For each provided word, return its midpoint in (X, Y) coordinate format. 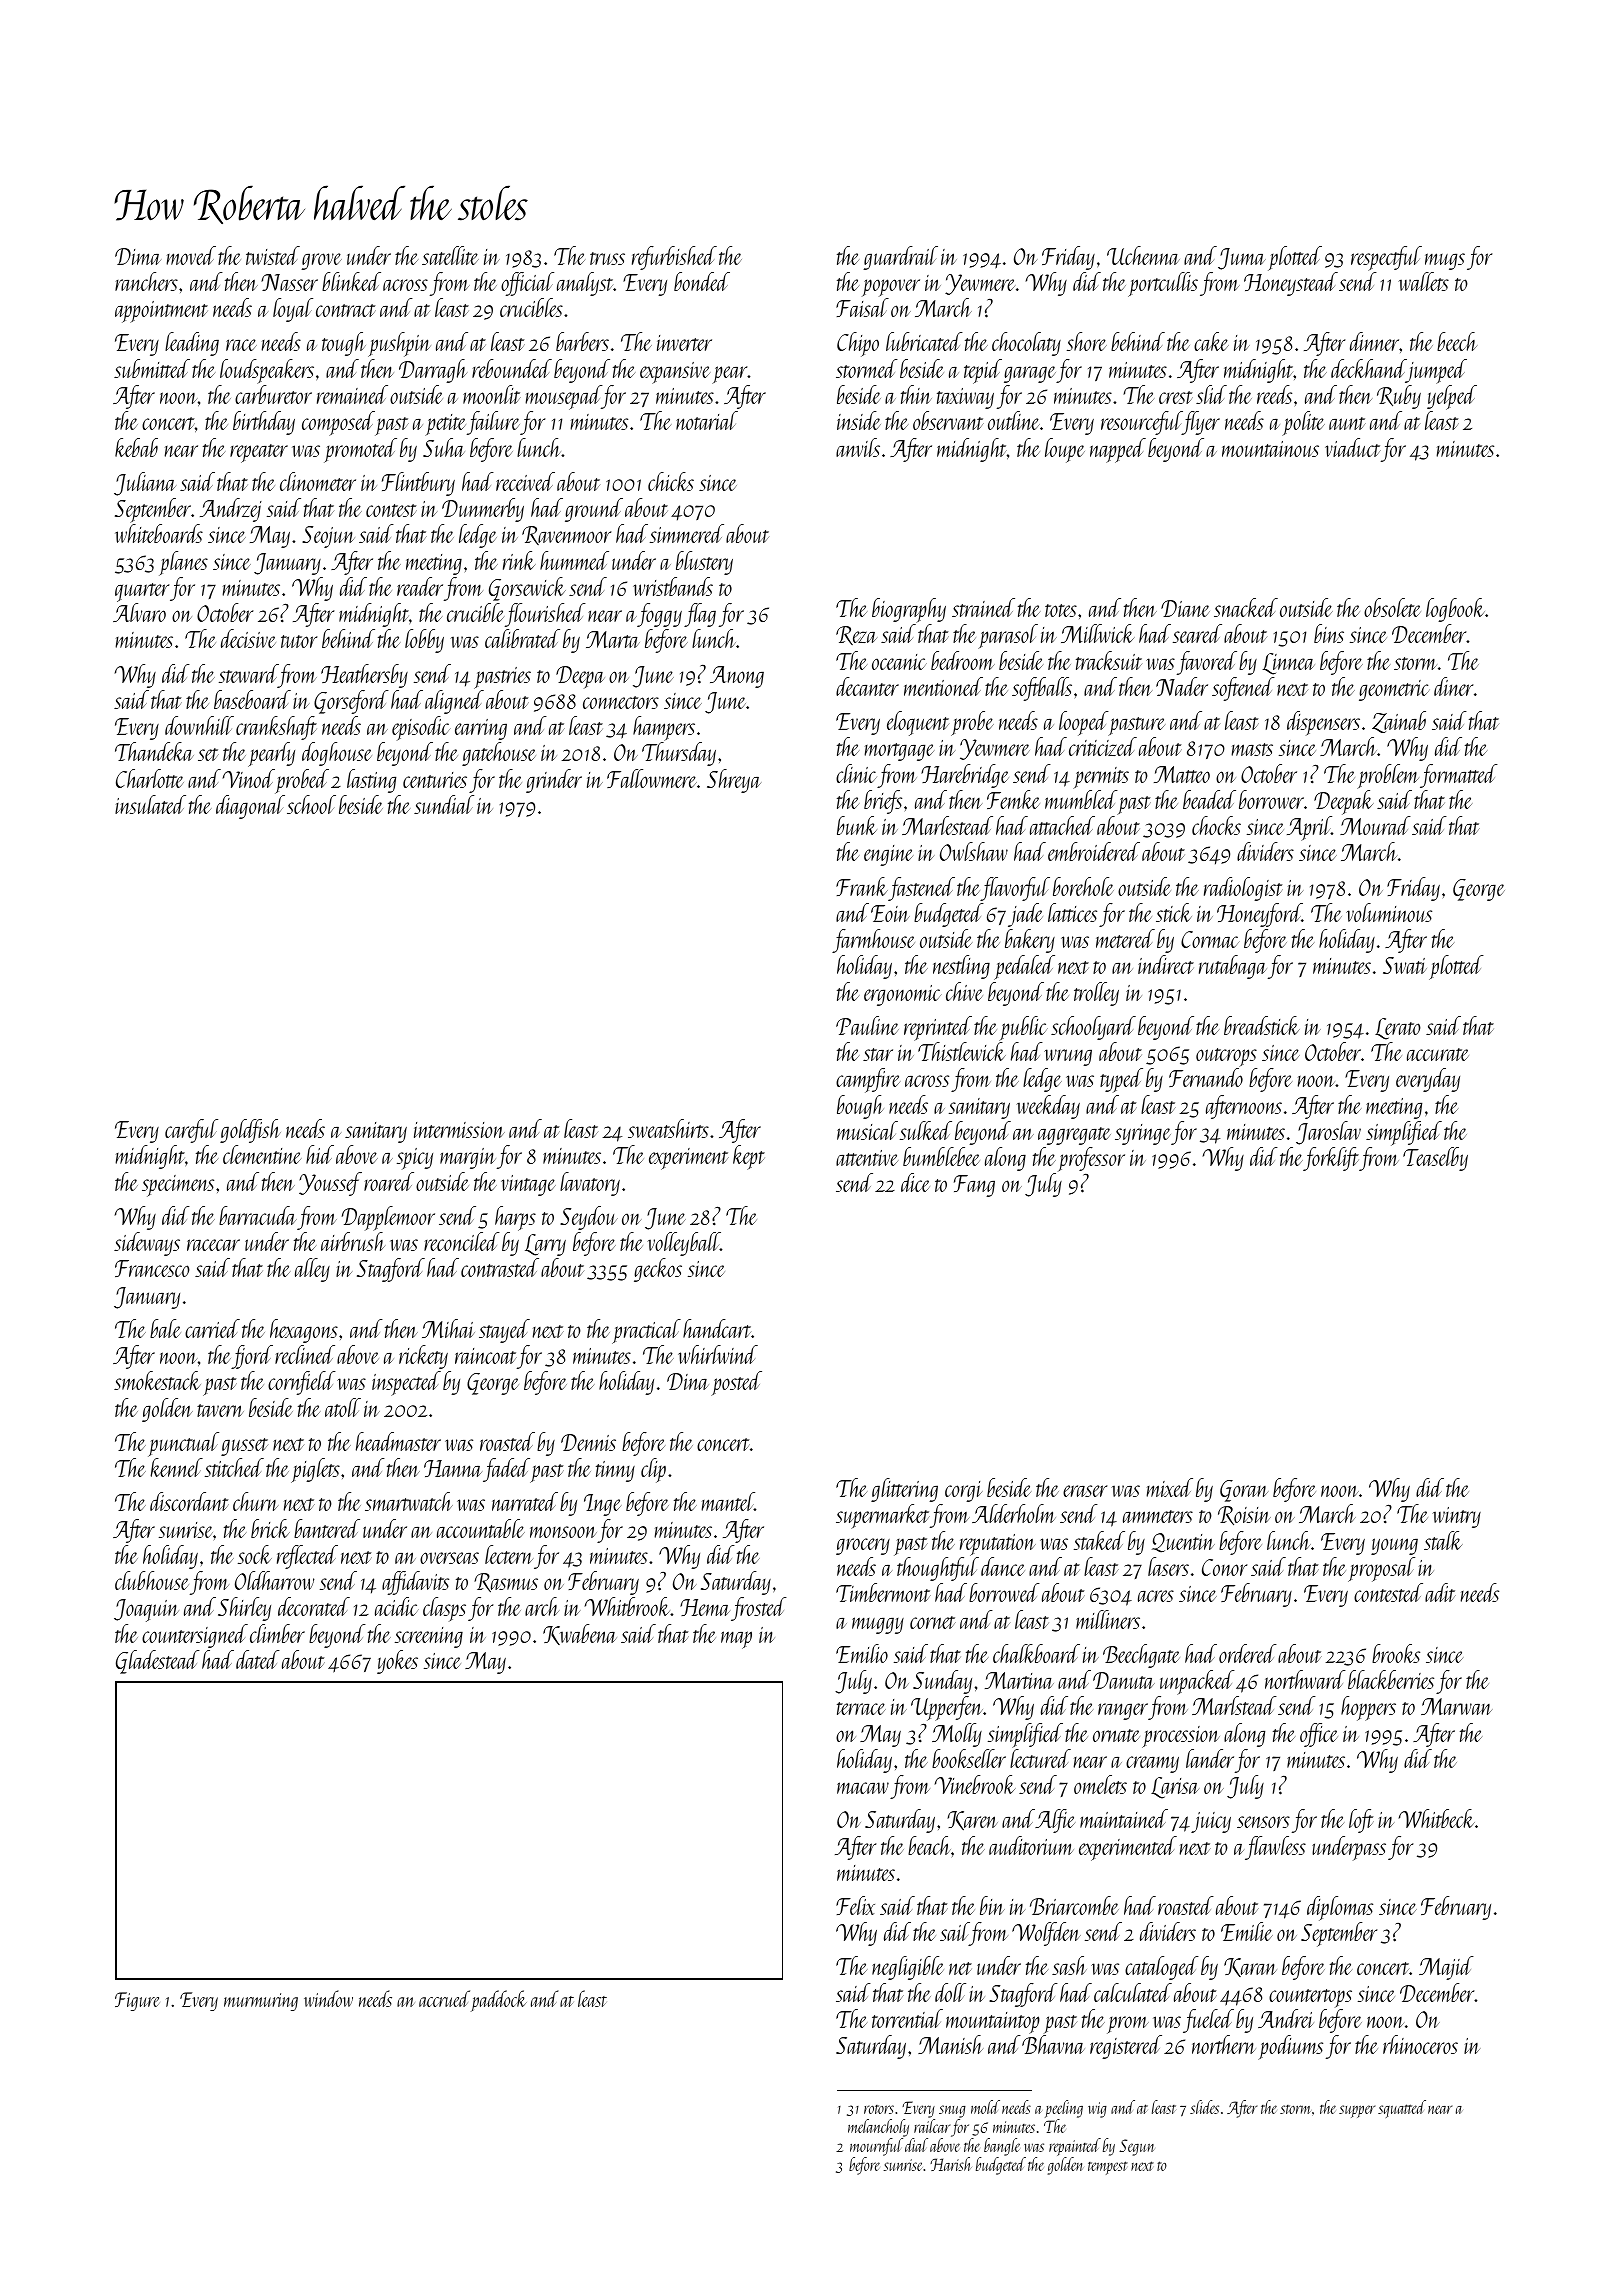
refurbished (674, 258)
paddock (499, 2001)
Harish (951, 2164)
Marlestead (947, 825)
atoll (343, 1407)
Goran (1244, 1491)
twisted (273, 255)
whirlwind (718, 1354)
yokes (397, 1662)
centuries (435, 780)
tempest (1108, 2168)
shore (1087, 341)
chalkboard (1036, 1653)
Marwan (1456, 1706)
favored (1207, 663)
